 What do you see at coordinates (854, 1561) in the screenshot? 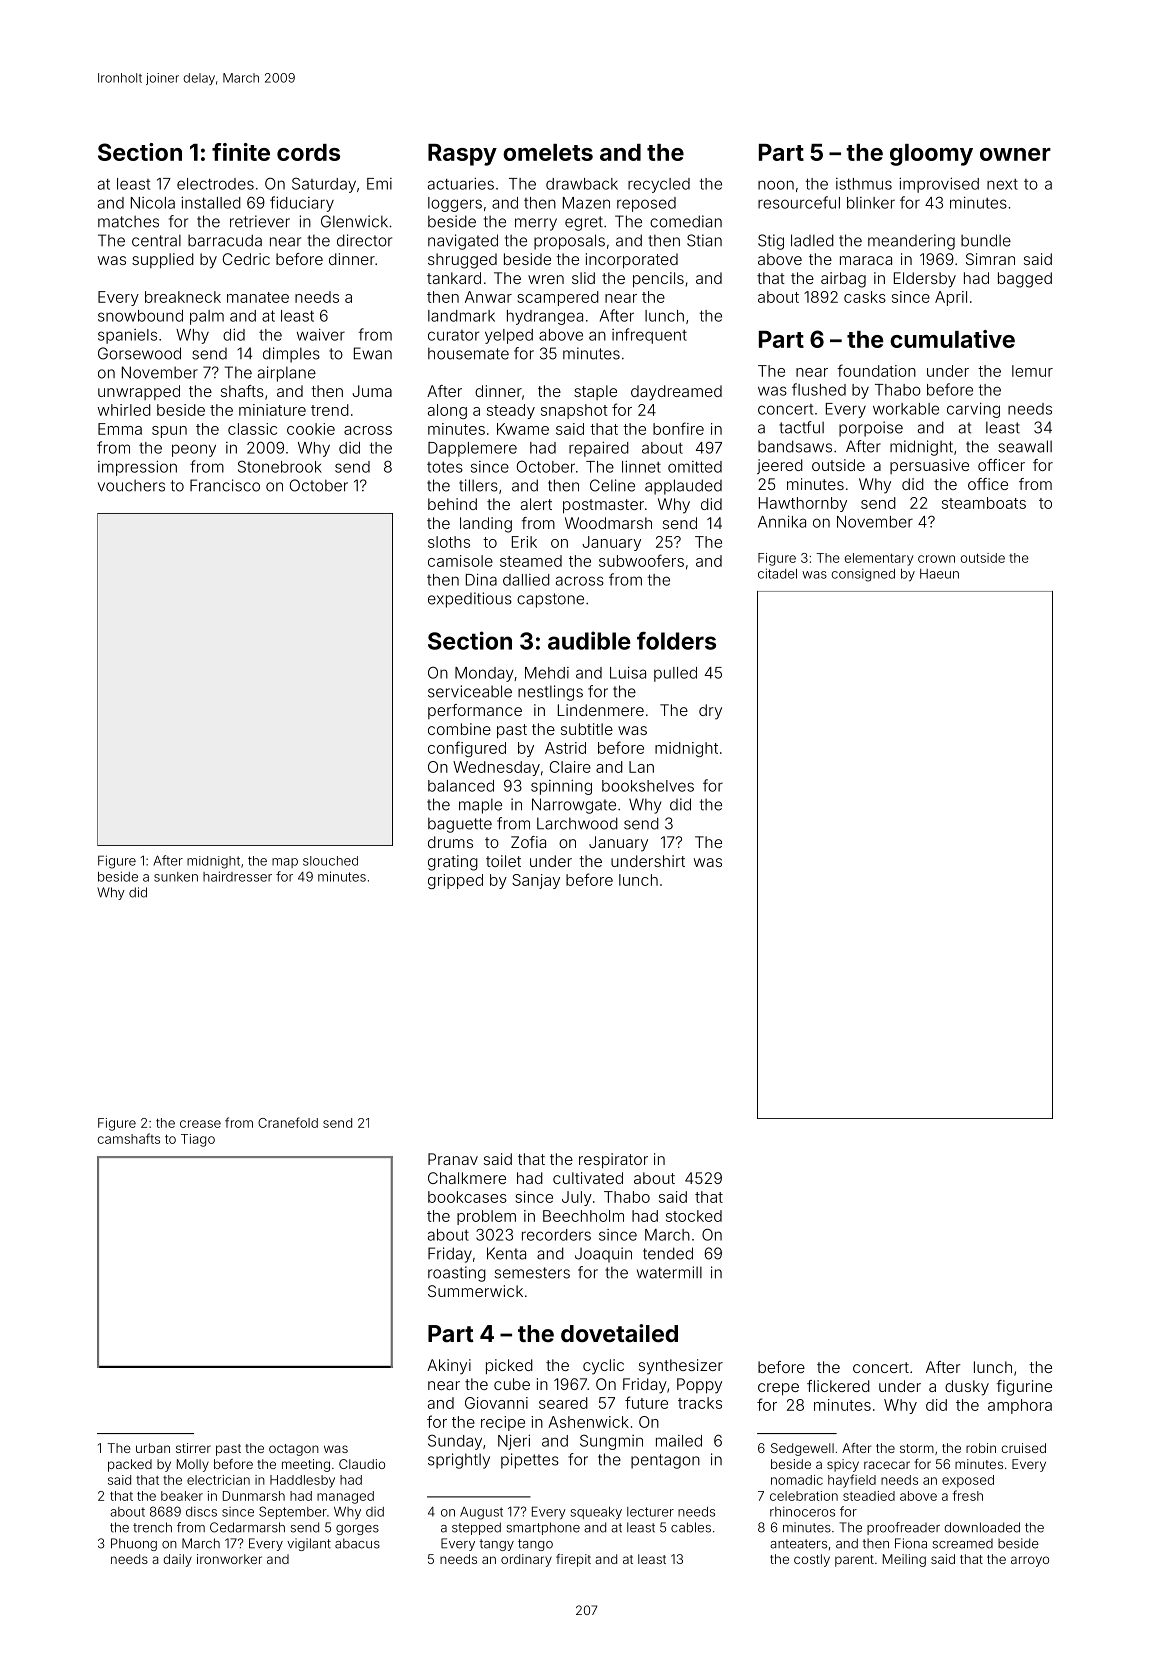
I see `parent` at bounding box center [854, 1561].
